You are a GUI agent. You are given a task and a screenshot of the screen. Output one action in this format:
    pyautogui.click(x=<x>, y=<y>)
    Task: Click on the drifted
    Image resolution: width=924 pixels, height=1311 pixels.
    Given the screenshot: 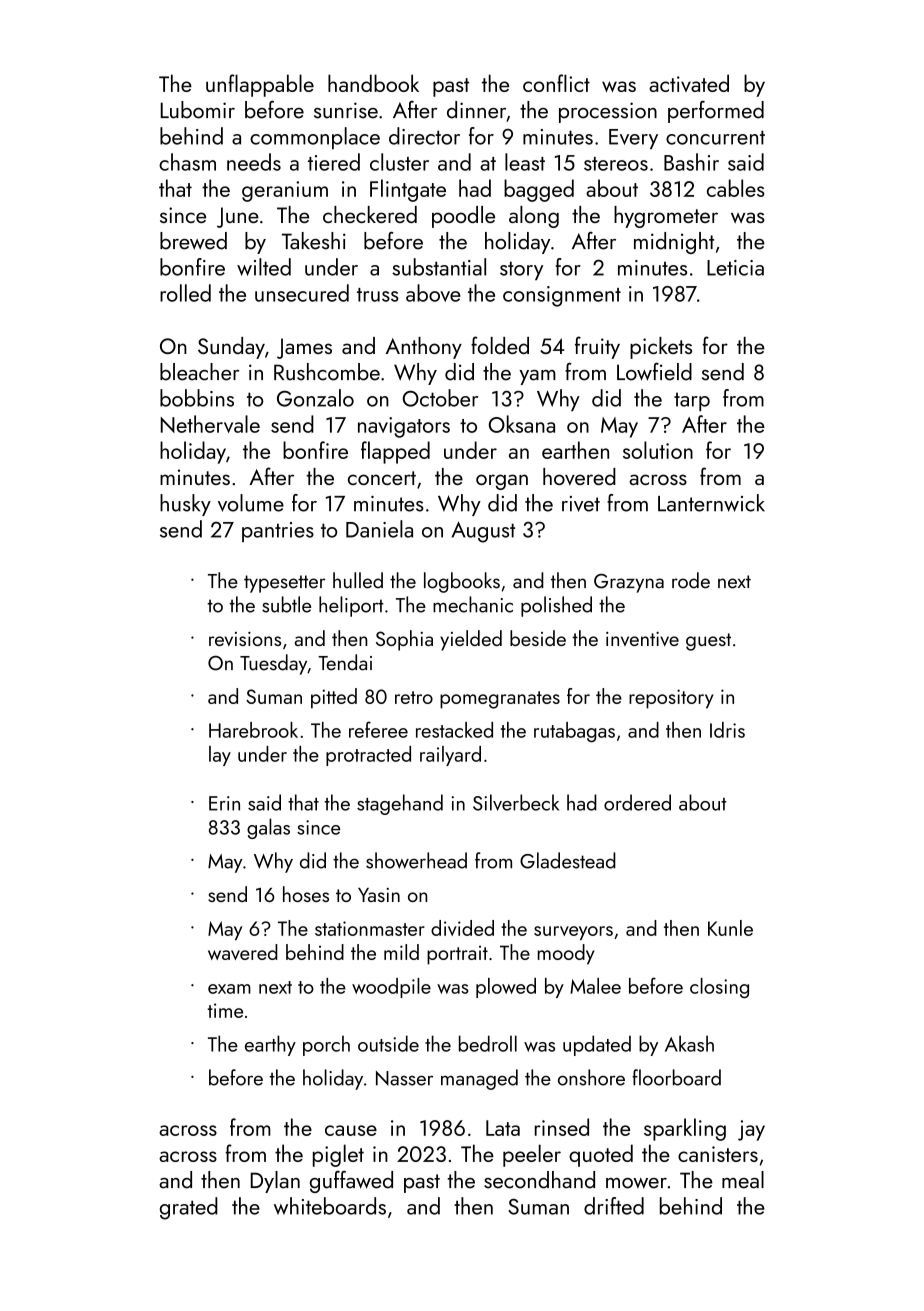 What is the action you would take?
    pyautogui.click(x=614, y=1206)
